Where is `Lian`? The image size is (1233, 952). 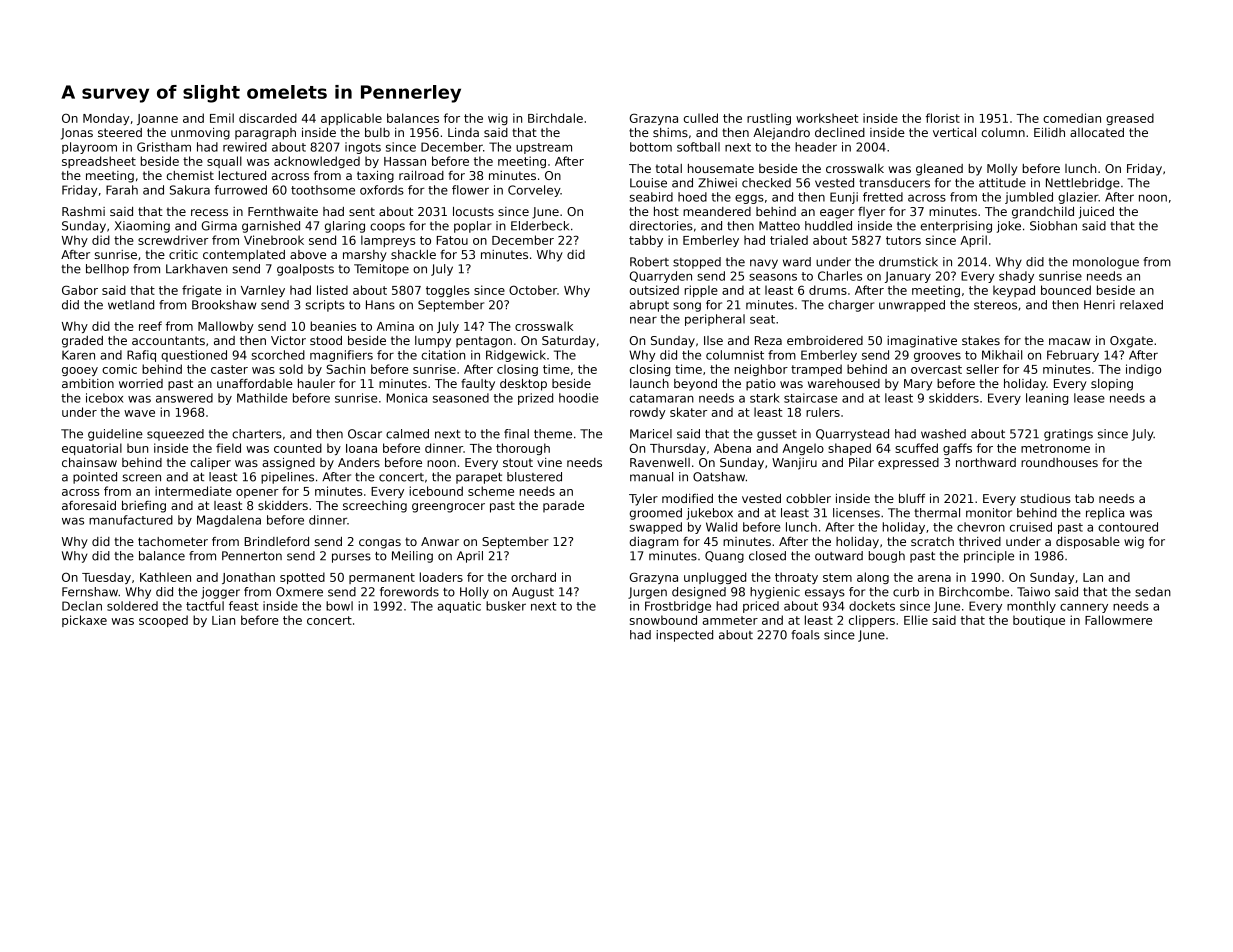 Lian is located at coordinates (223, 620).
